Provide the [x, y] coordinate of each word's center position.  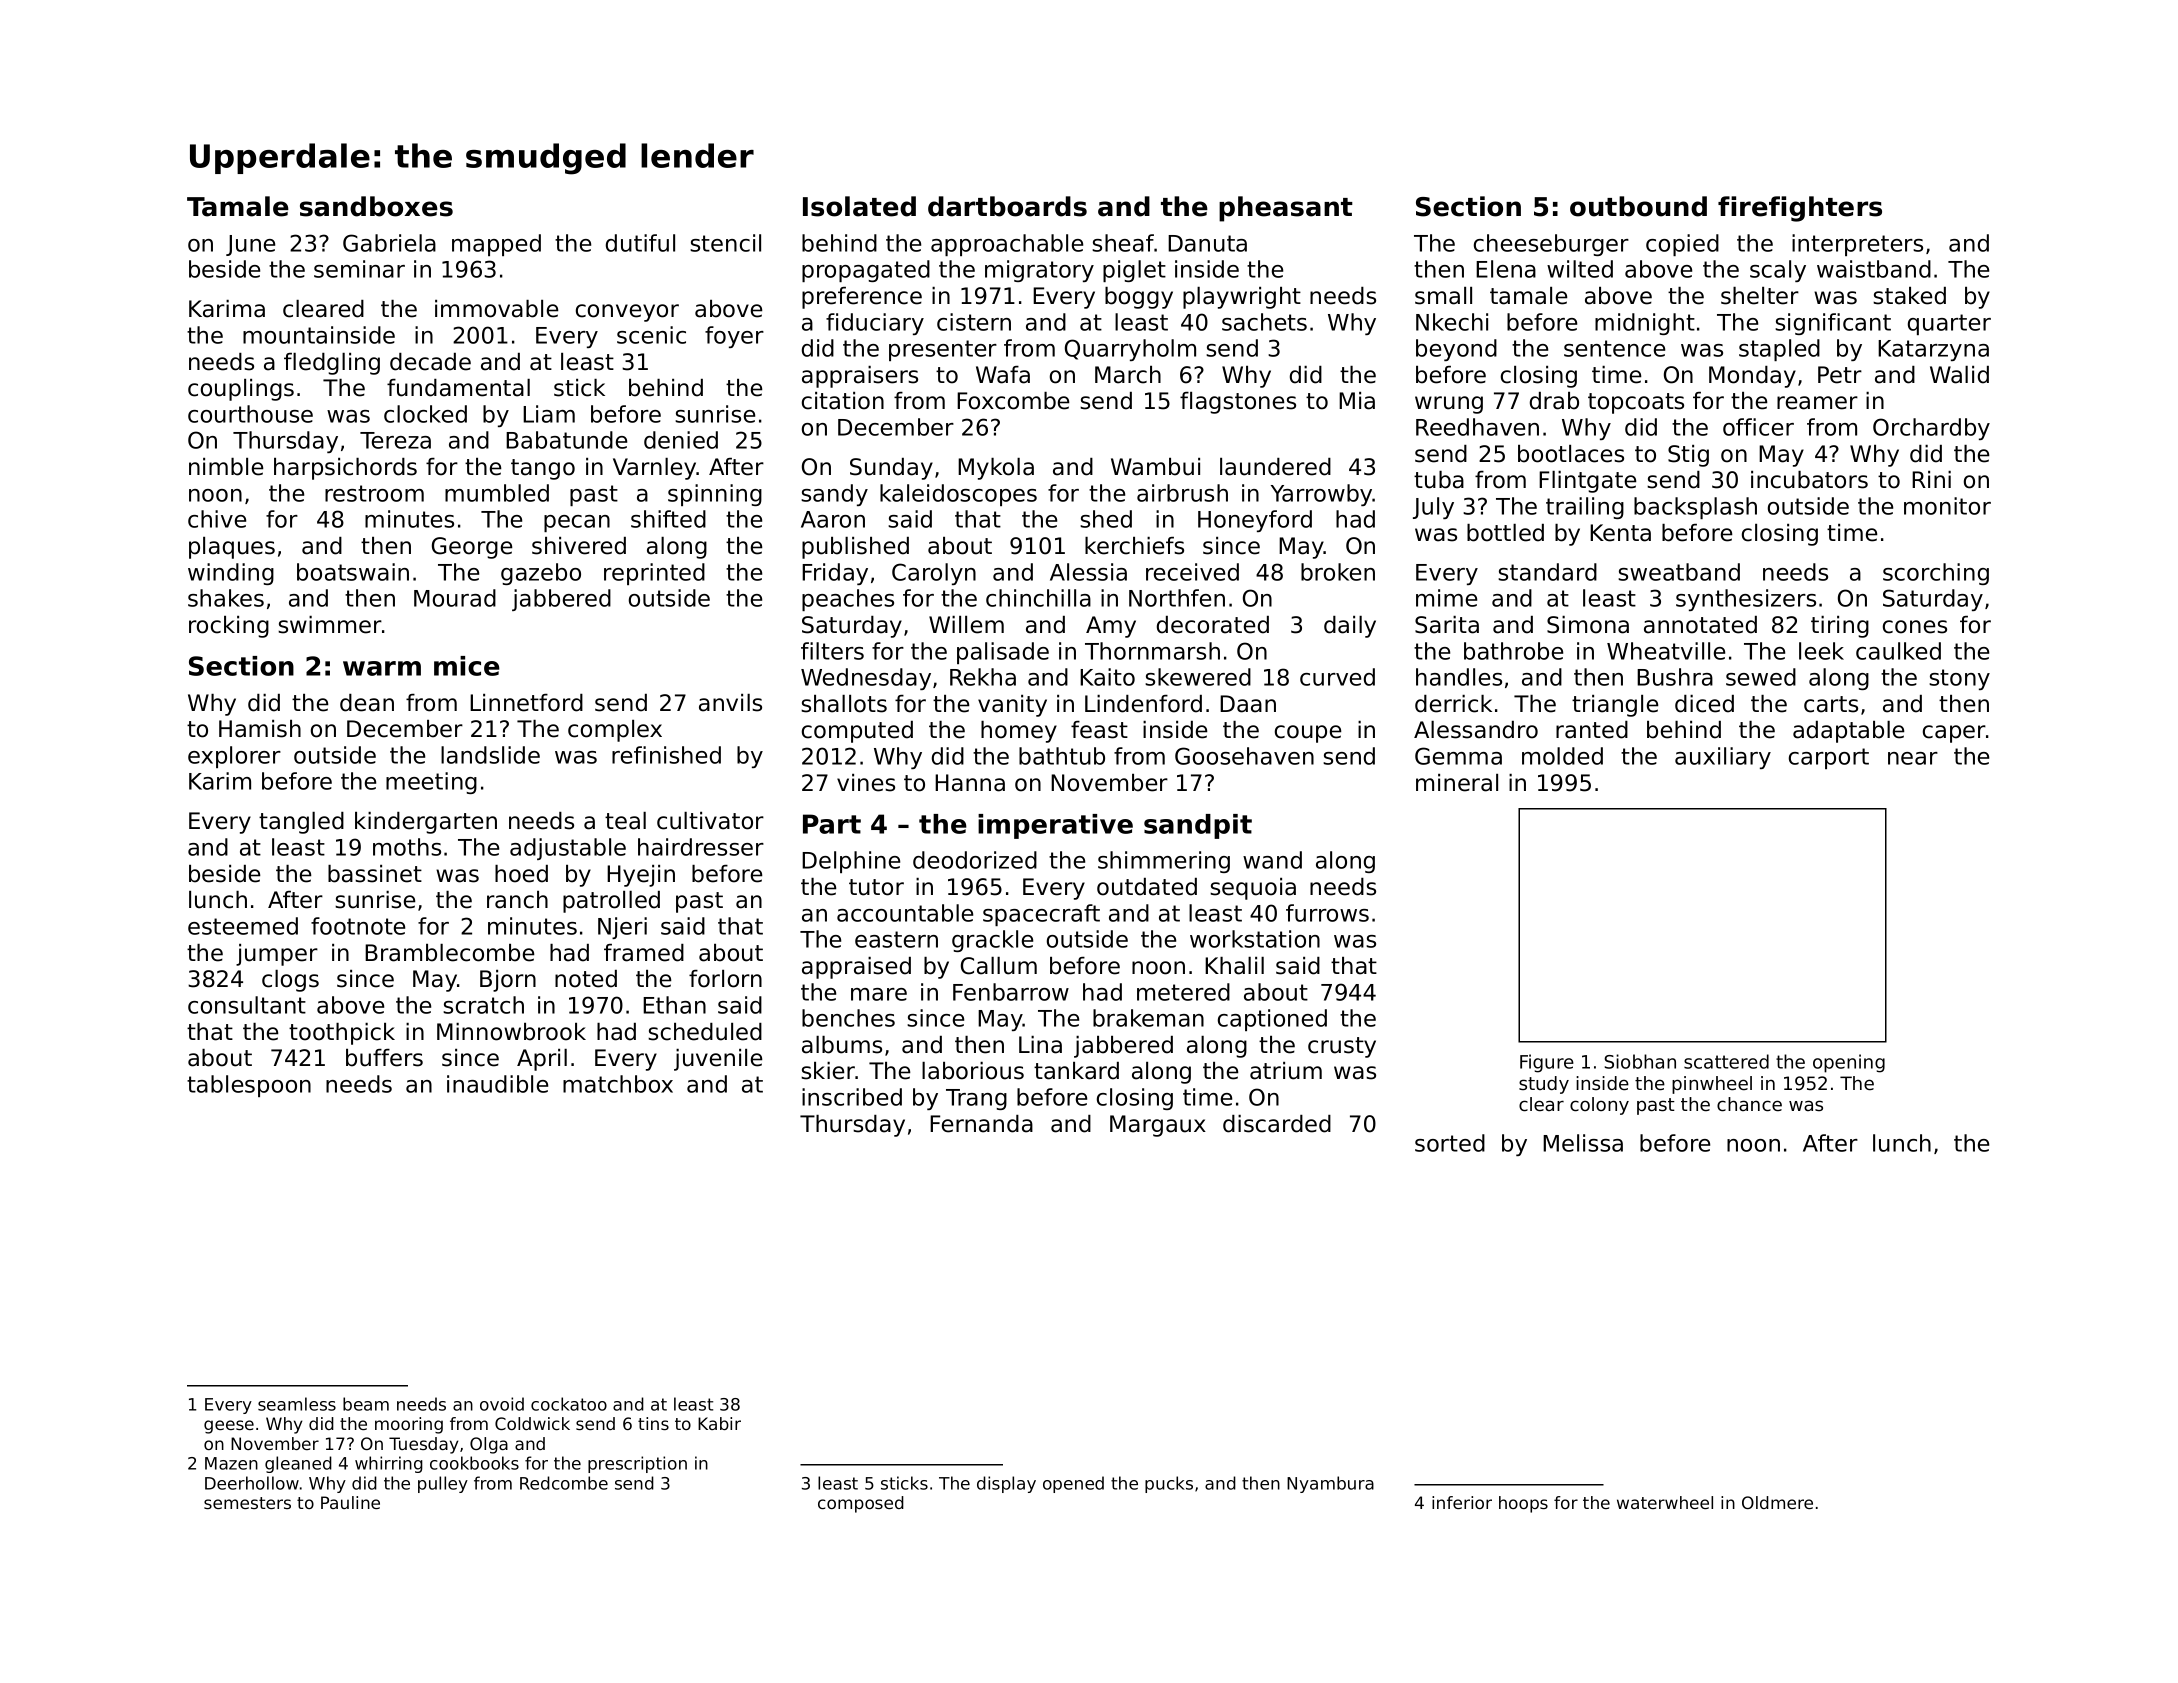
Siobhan [1640, 1061]
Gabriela [389, 243]
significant [1833, 324]
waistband [1874, 269]
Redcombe [564, 1483]
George [472, 548]
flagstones [1238, 403]
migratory [1039, 271]
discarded [1277, 1124]
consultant [247, 1005]
